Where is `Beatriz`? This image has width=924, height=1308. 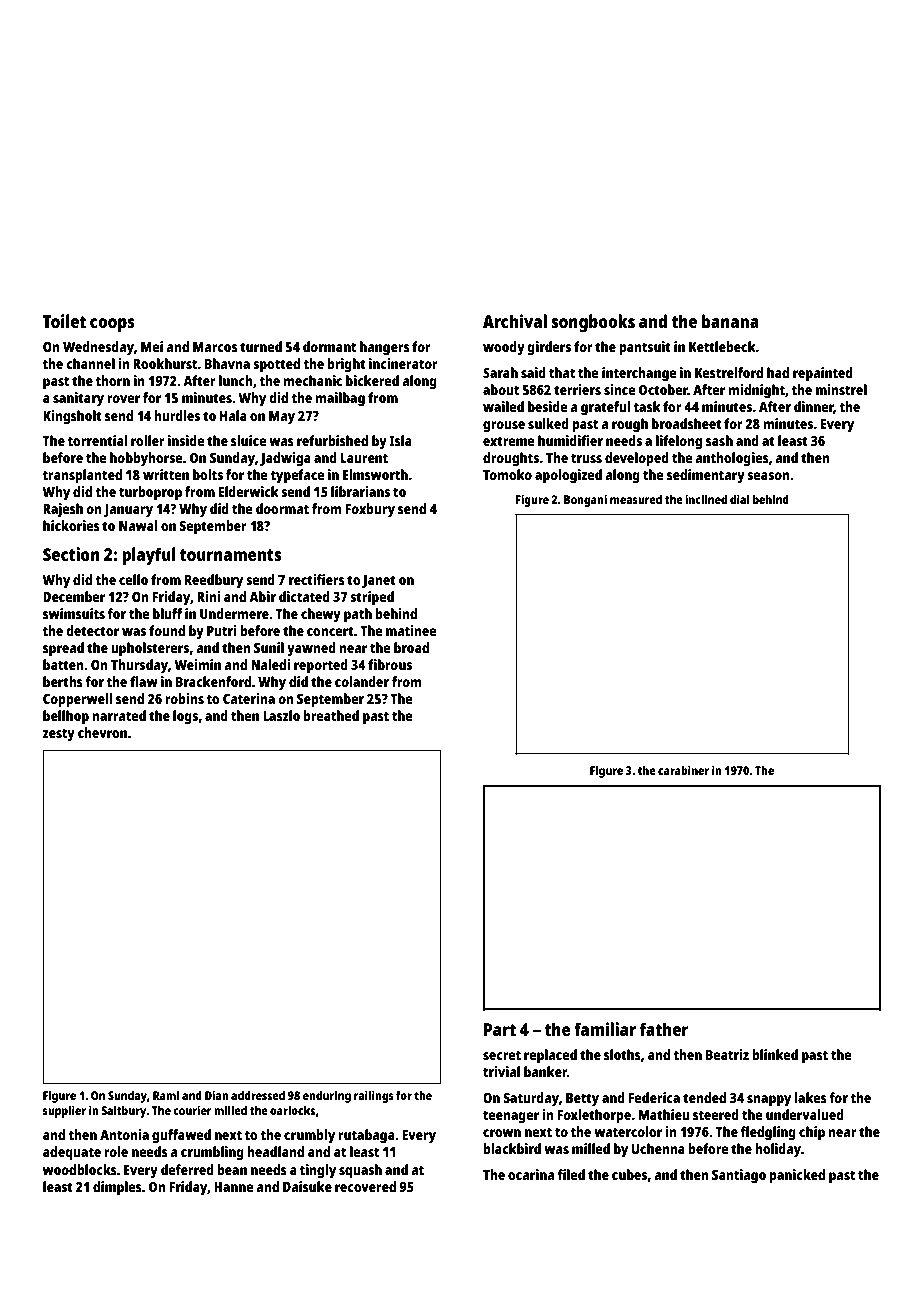 Beatriz is located at coordinates (727, 1054).
